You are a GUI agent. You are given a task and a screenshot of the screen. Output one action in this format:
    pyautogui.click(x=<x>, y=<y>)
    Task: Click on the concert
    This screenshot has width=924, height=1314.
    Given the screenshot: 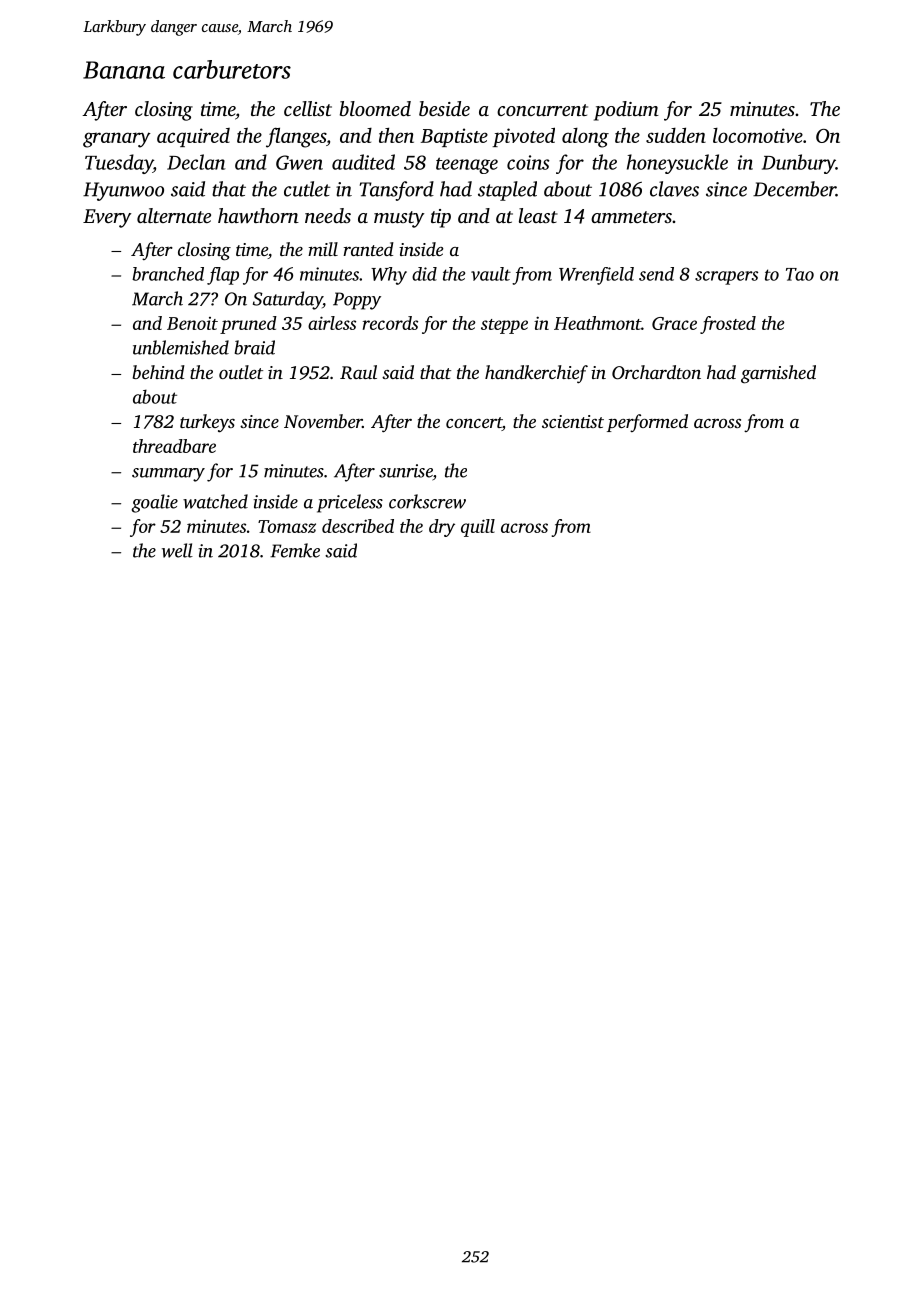 What is the action you would take?
    pyautogui.click(x=474, y=424)
